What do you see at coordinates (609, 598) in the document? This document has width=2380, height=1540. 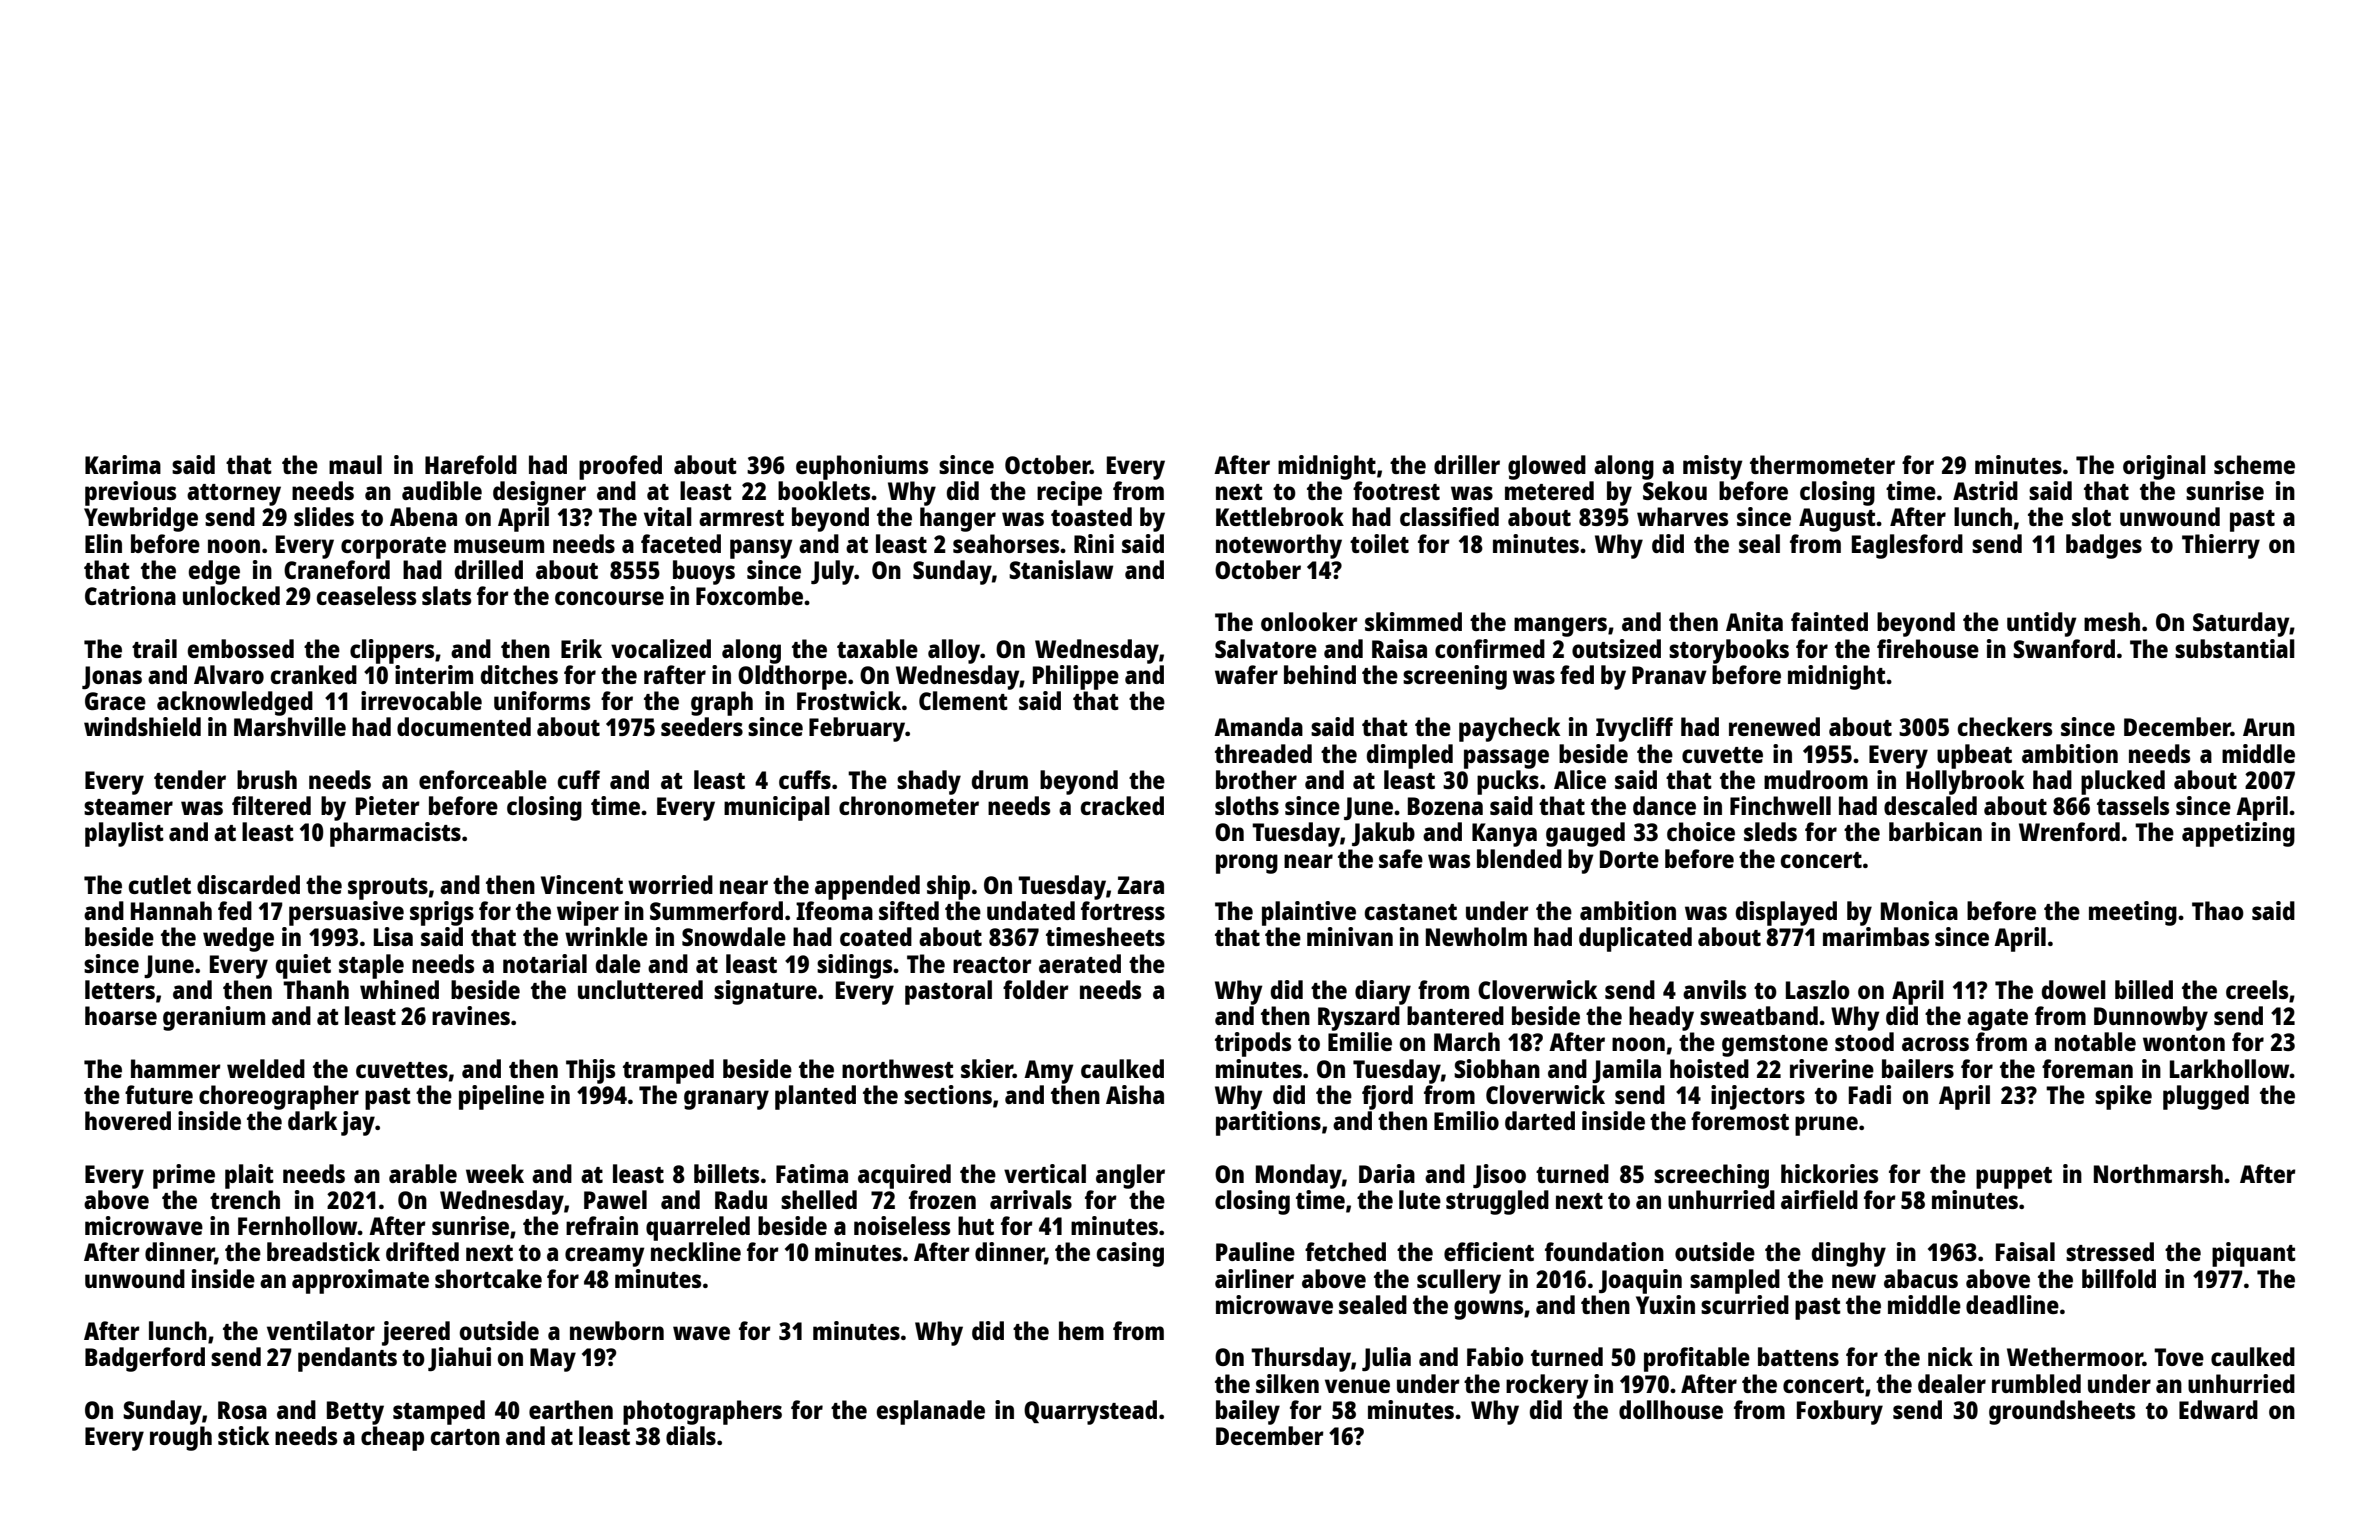 I see `concourse` at bounding box center [609, 598].
